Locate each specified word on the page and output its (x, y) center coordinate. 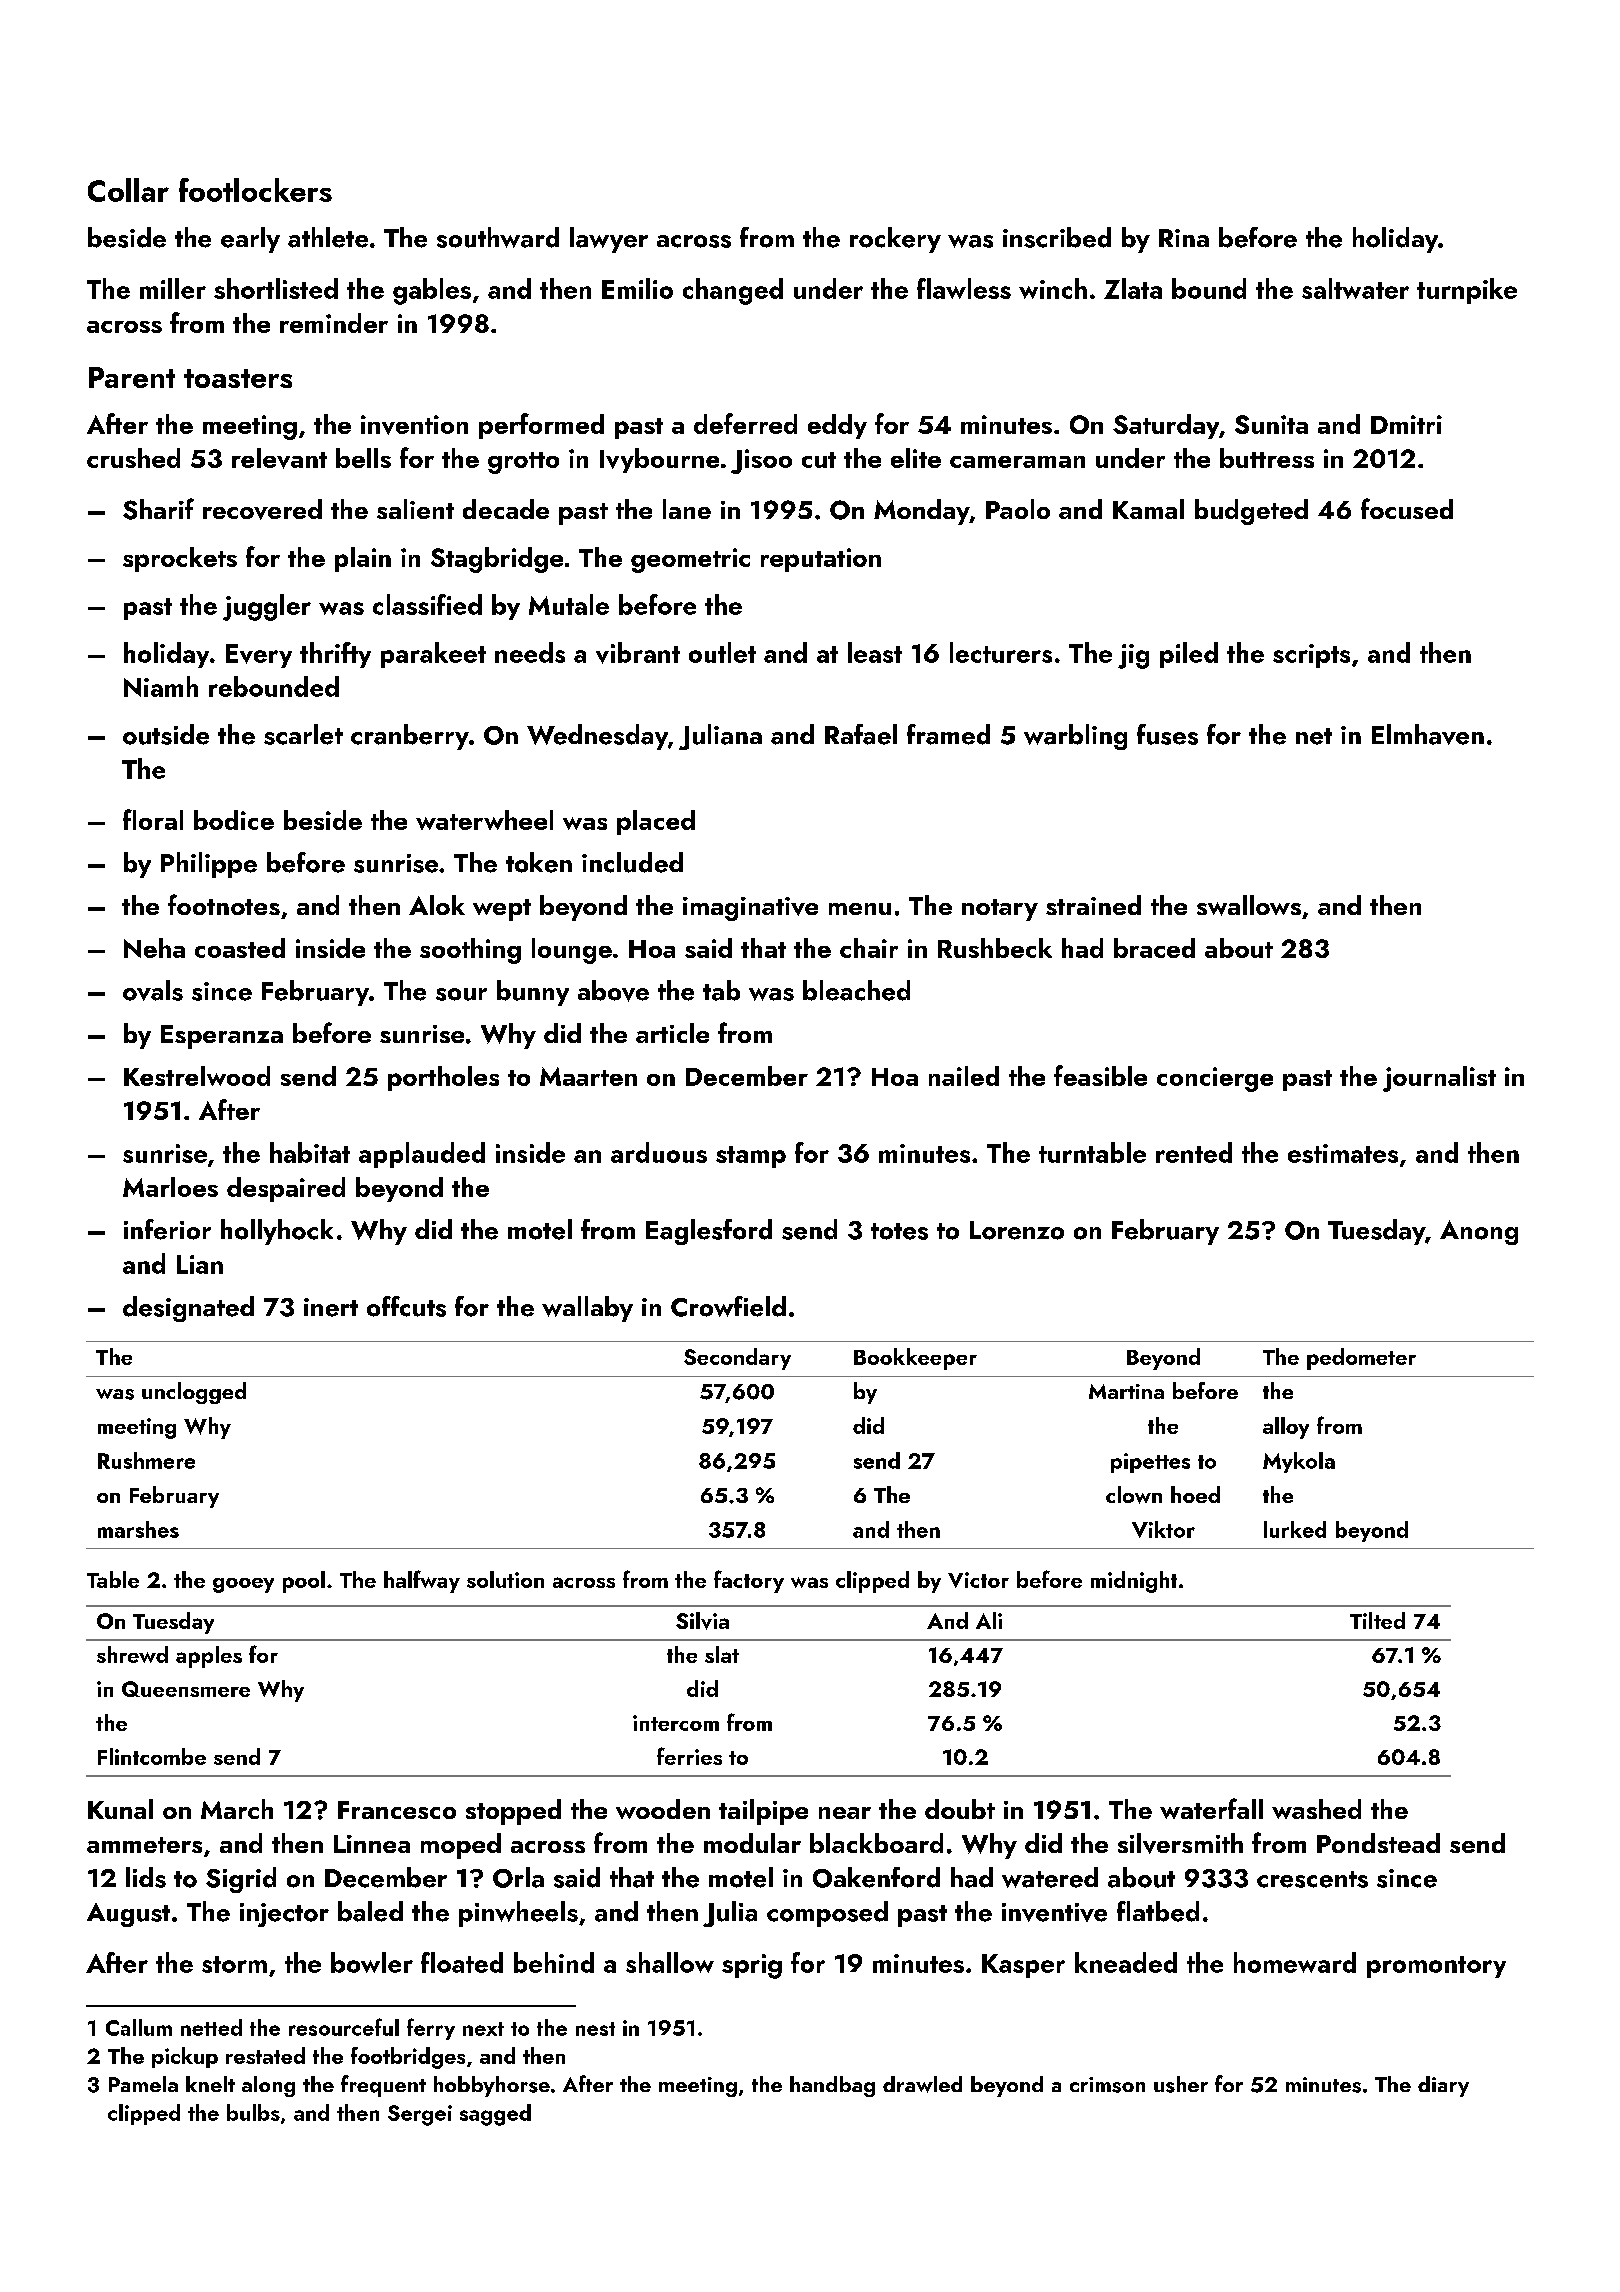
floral (153, 819)
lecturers (1001, 652)
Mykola (1299, 1462)
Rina (1184, 238)
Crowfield (728, 1306)
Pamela (143, 2084)
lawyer (609, 240)
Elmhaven (1428, 734)
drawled (922, 2084)
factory (749, 1581)
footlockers (255, 190)
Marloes (170, 1187)
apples (209, 1657)
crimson (1107, 2085)
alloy (1286, 1428)
